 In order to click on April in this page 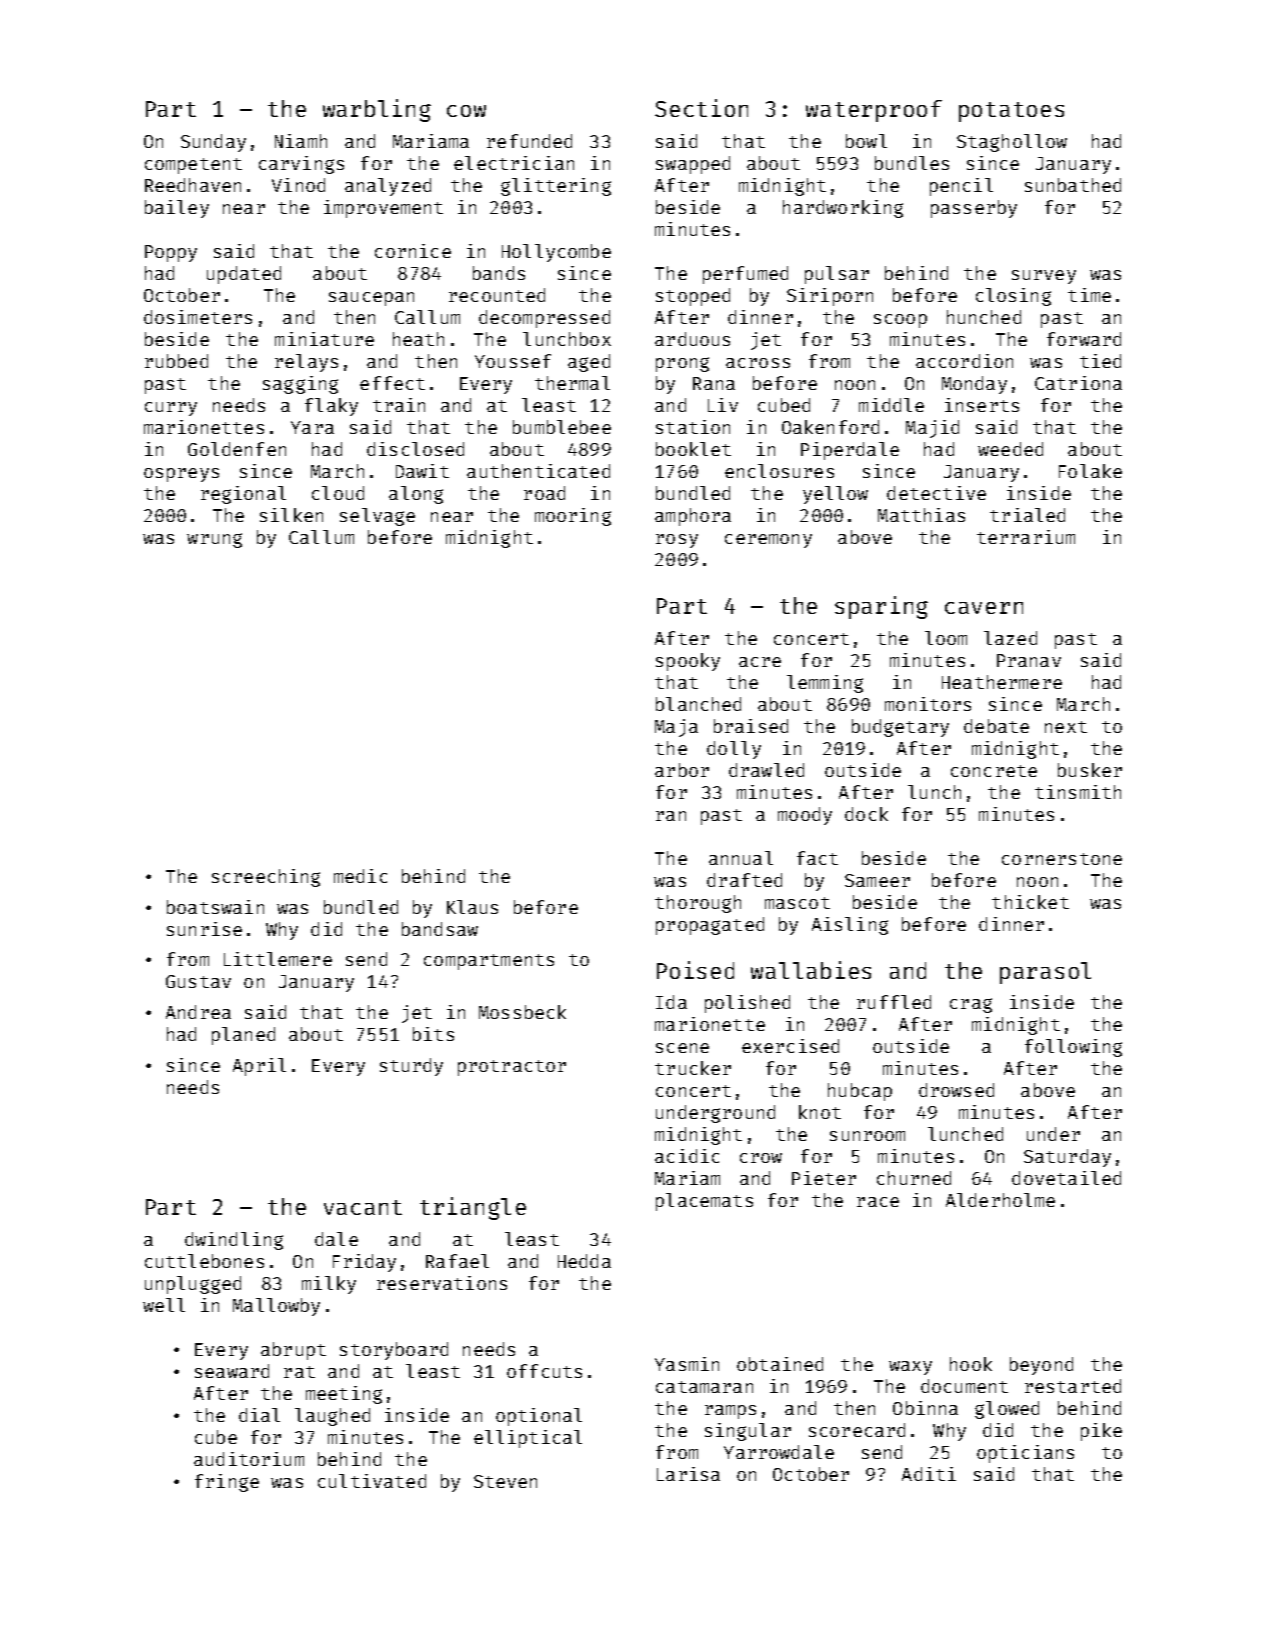, I will do `click(259, 1067)`.
